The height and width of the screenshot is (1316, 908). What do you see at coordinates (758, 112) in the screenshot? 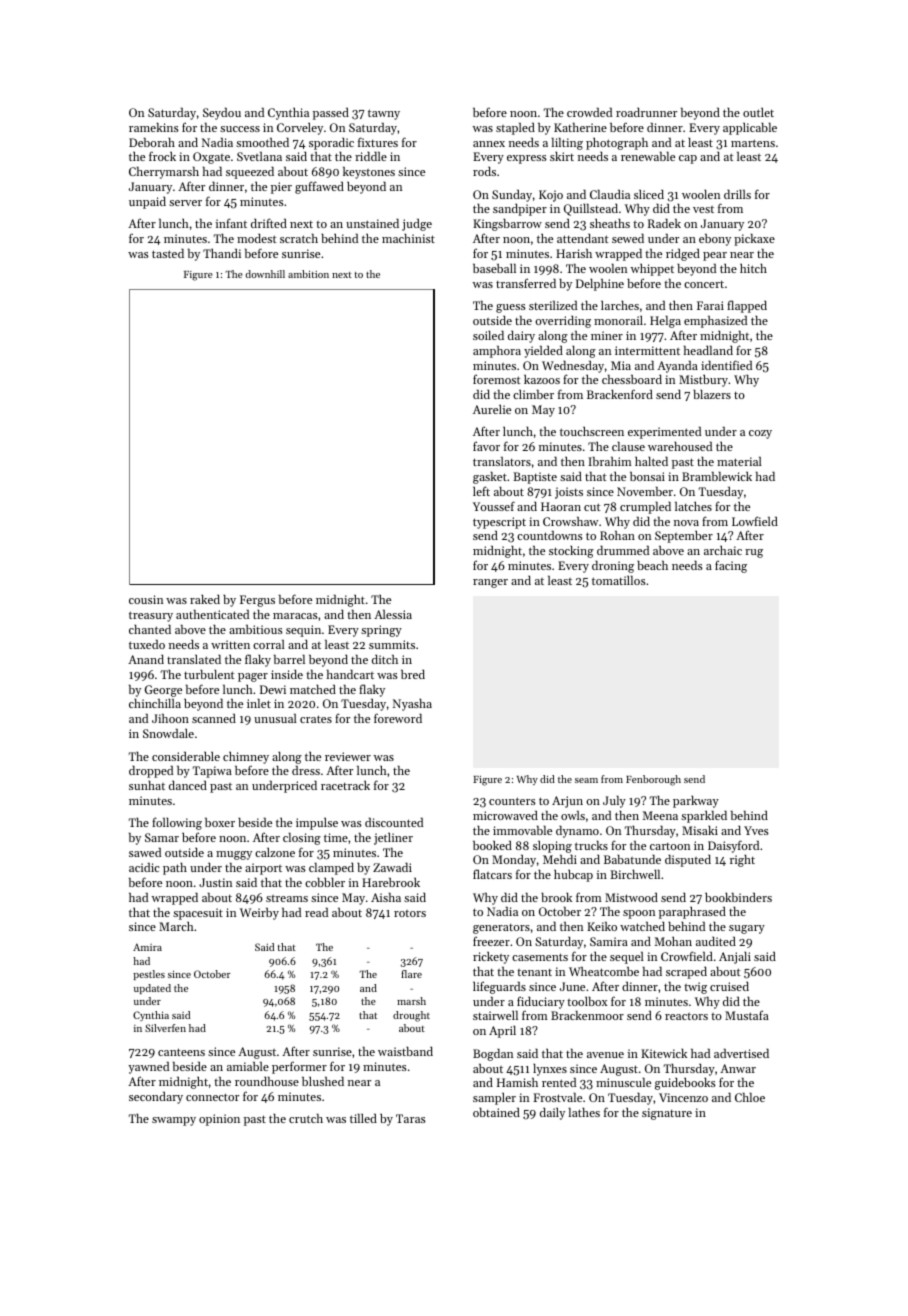
I see `outlet` at bounding box center [758, 112].
